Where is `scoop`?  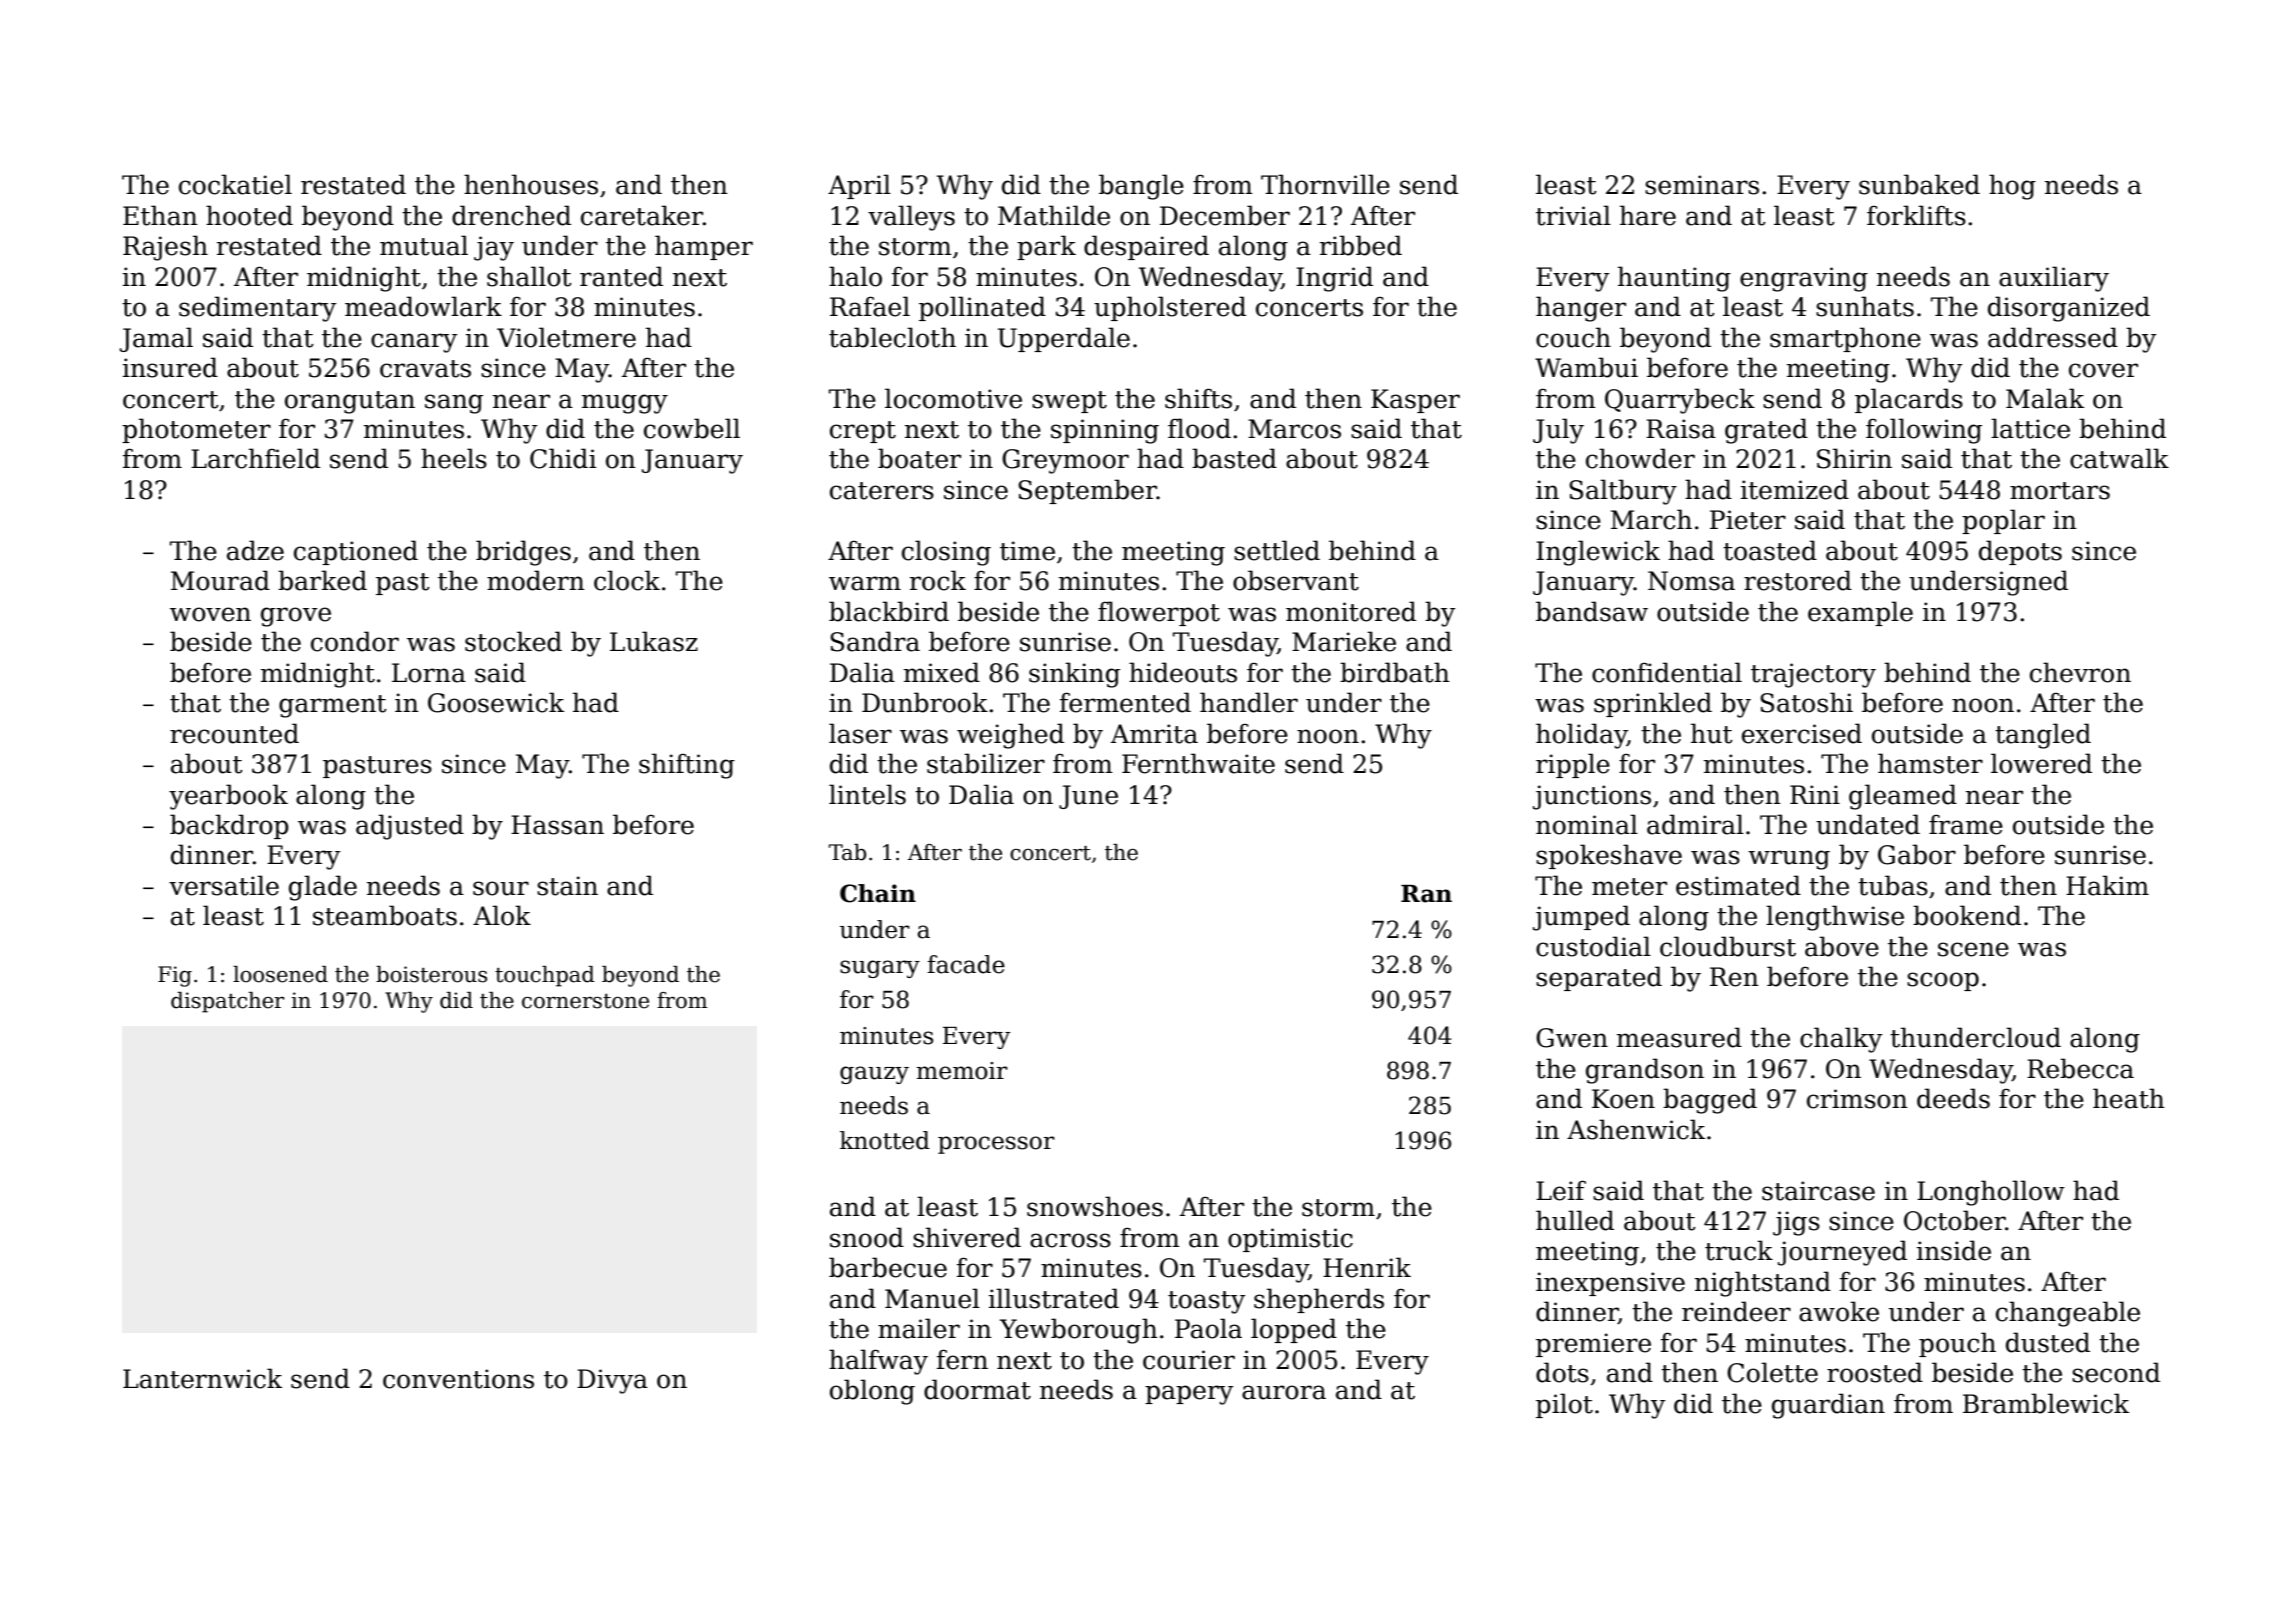
scoop is located at coordinates (1943, 981).
